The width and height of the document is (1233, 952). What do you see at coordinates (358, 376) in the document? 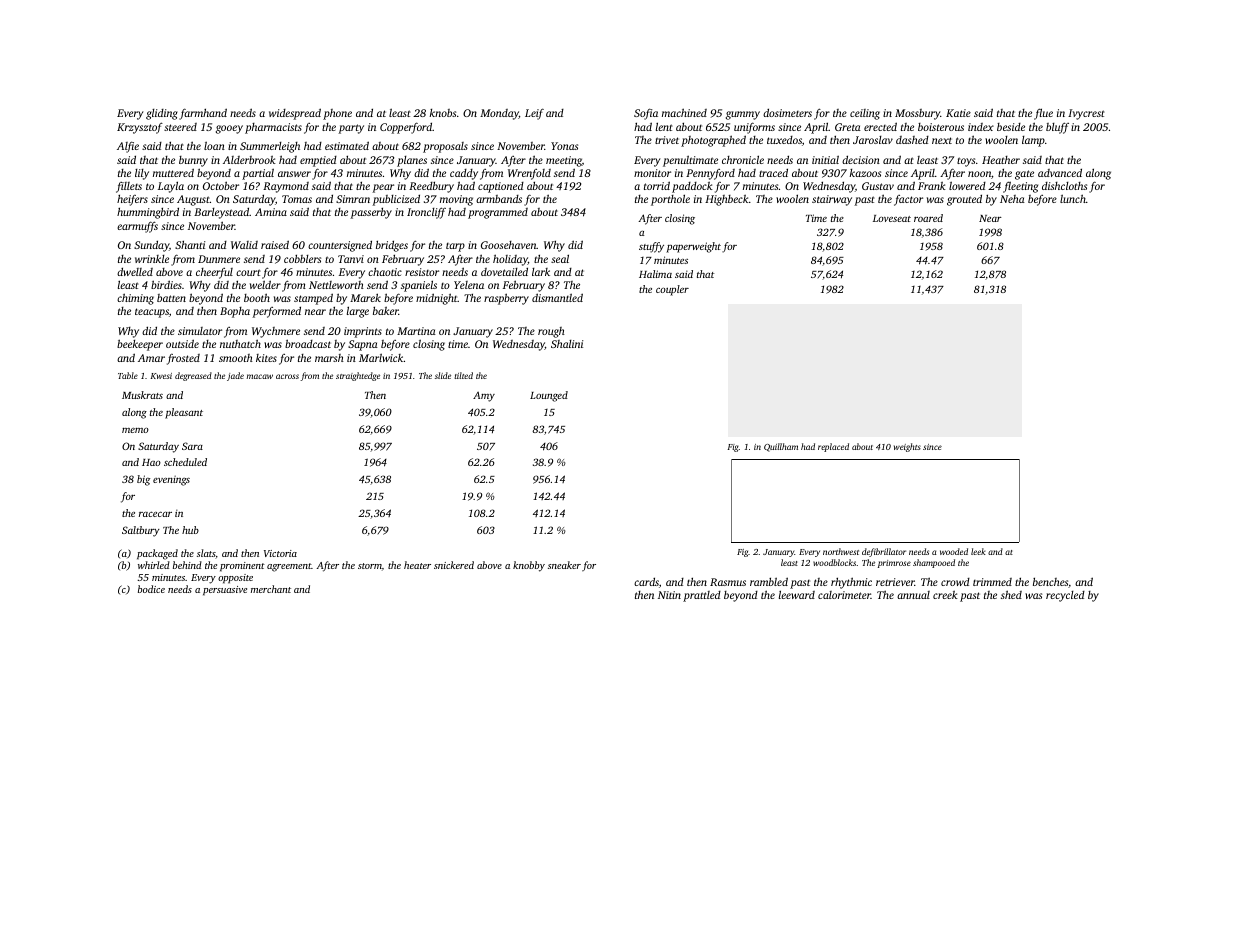
I see `straightedge` at bounding box center [358, 376].
